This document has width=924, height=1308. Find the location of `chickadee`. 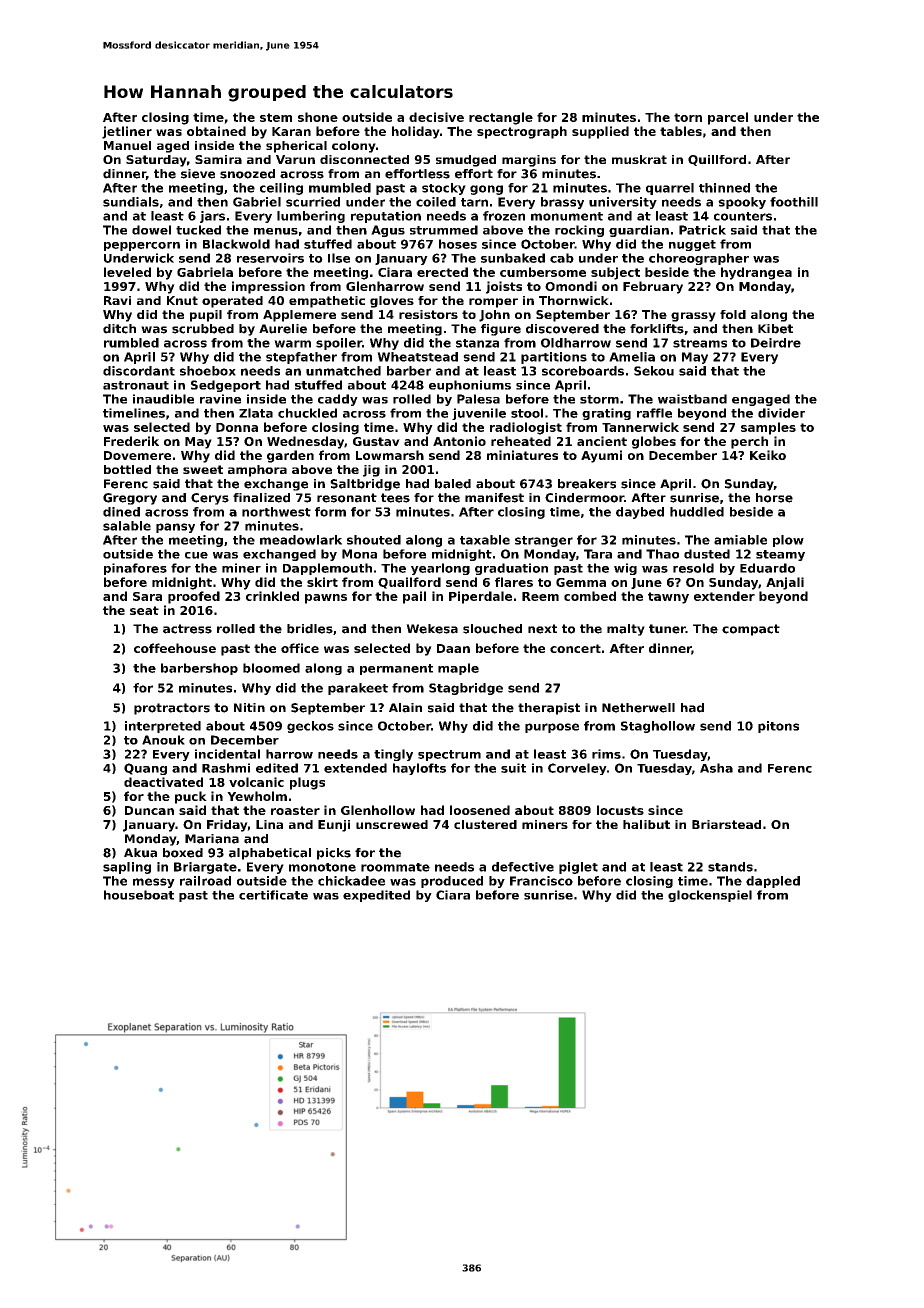

chickadee is located at coordinates (351, 881).
